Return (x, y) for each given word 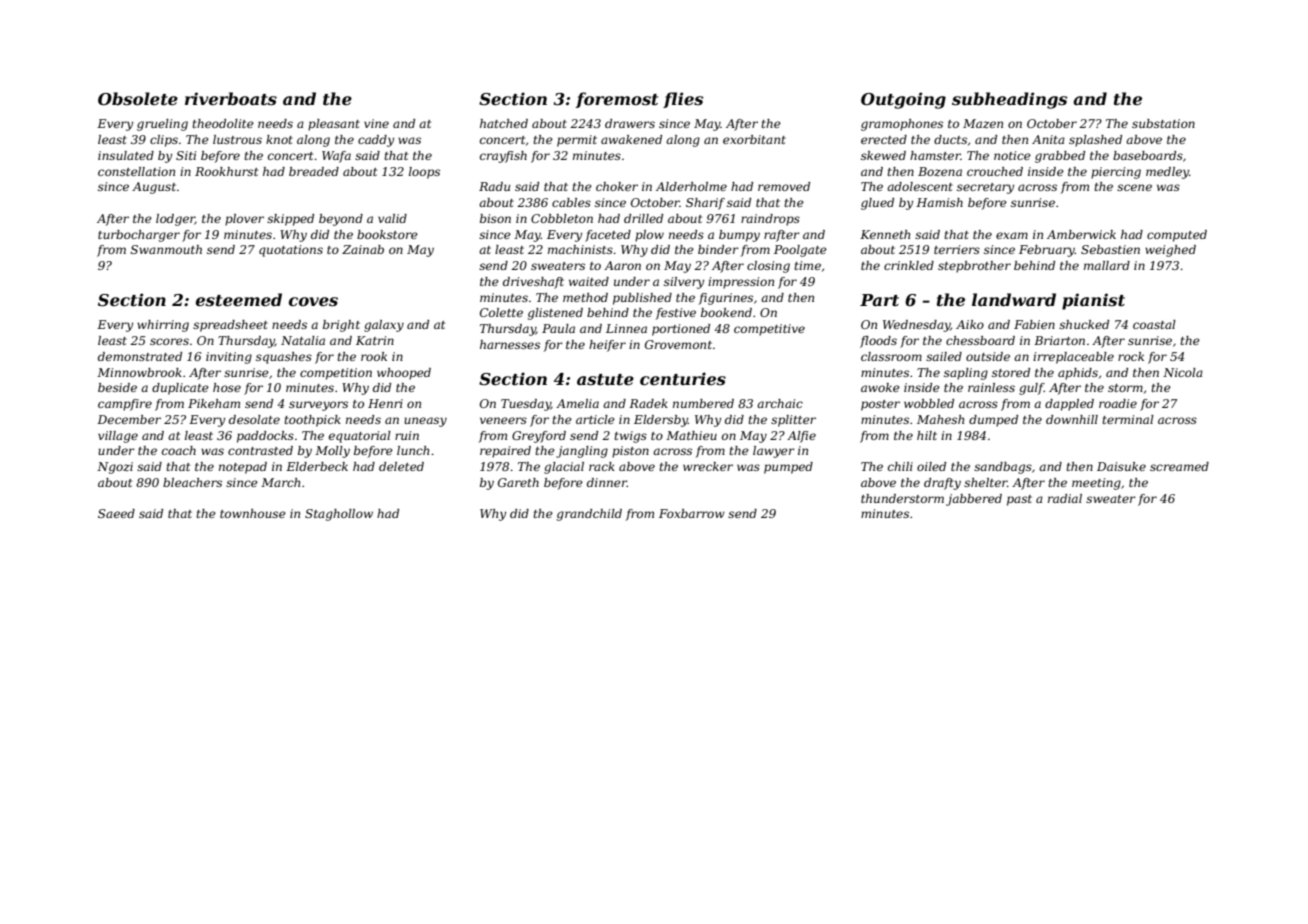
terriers (957, 249)
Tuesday (526, 405)
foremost (617, 100)
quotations (291, 251)
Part (879, 300)
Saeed (116, 513)
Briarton (1059, 340)
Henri (385, 403)
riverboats (231, 98)
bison (495, 218)
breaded (314, 171)
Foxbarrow (692, 513)
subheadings (1009, 100)
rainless (991, 387)
